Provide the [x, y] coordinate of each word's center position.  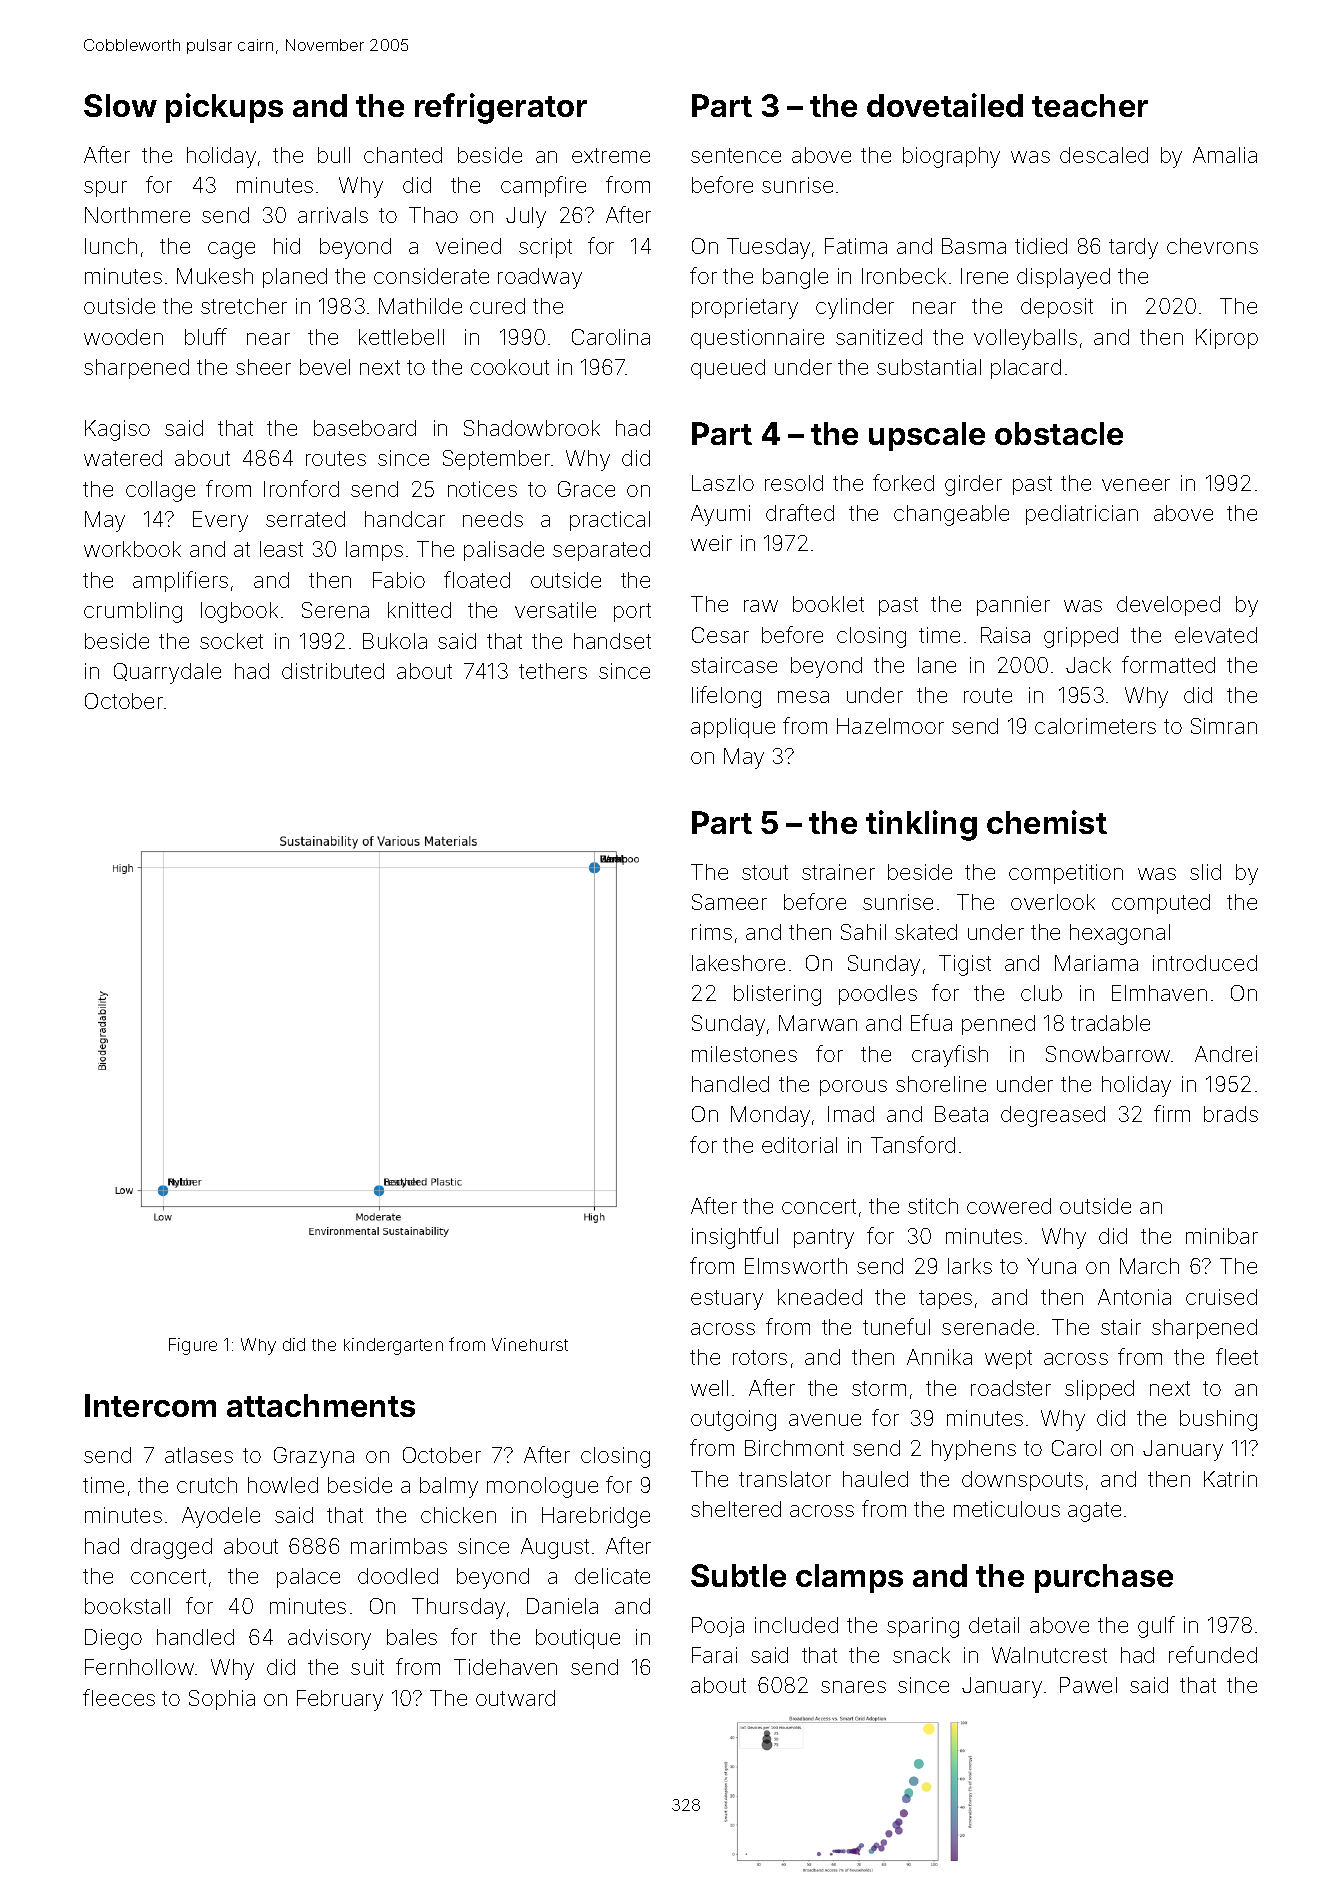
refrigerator [501, 108]
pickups [224, 108]
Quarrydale [167, 673]
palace [308, 1578]
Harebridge [596, 1517]
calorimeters [1095, 726]
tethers [553, 671]
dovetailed [945, 105]
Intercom [150, 1405]
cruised [1221, 1297]
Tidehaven [505, 1667]
